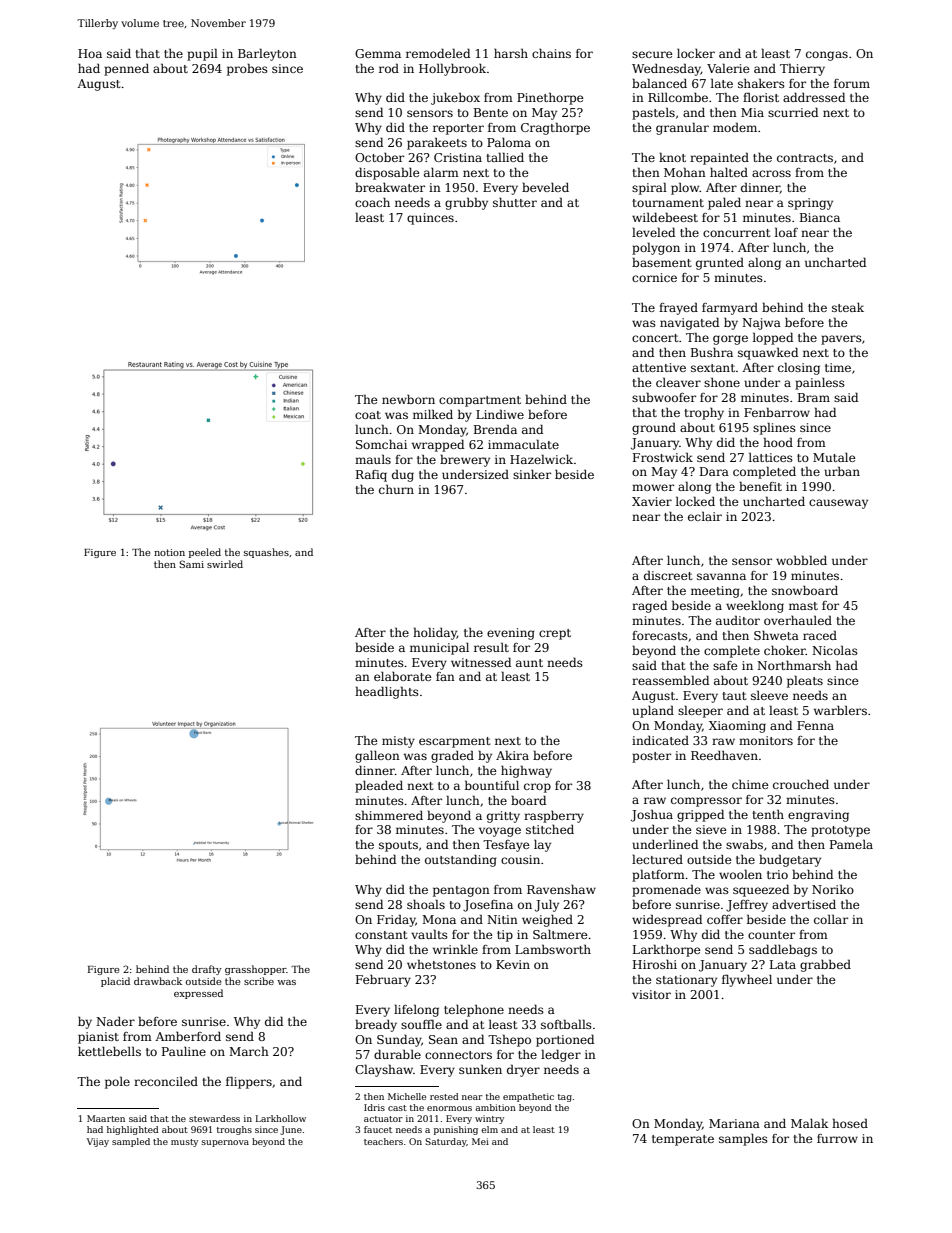 Image resolution: width=952 pixels, height=1233 pixels. I want to click on notion, so click(169, 552).
